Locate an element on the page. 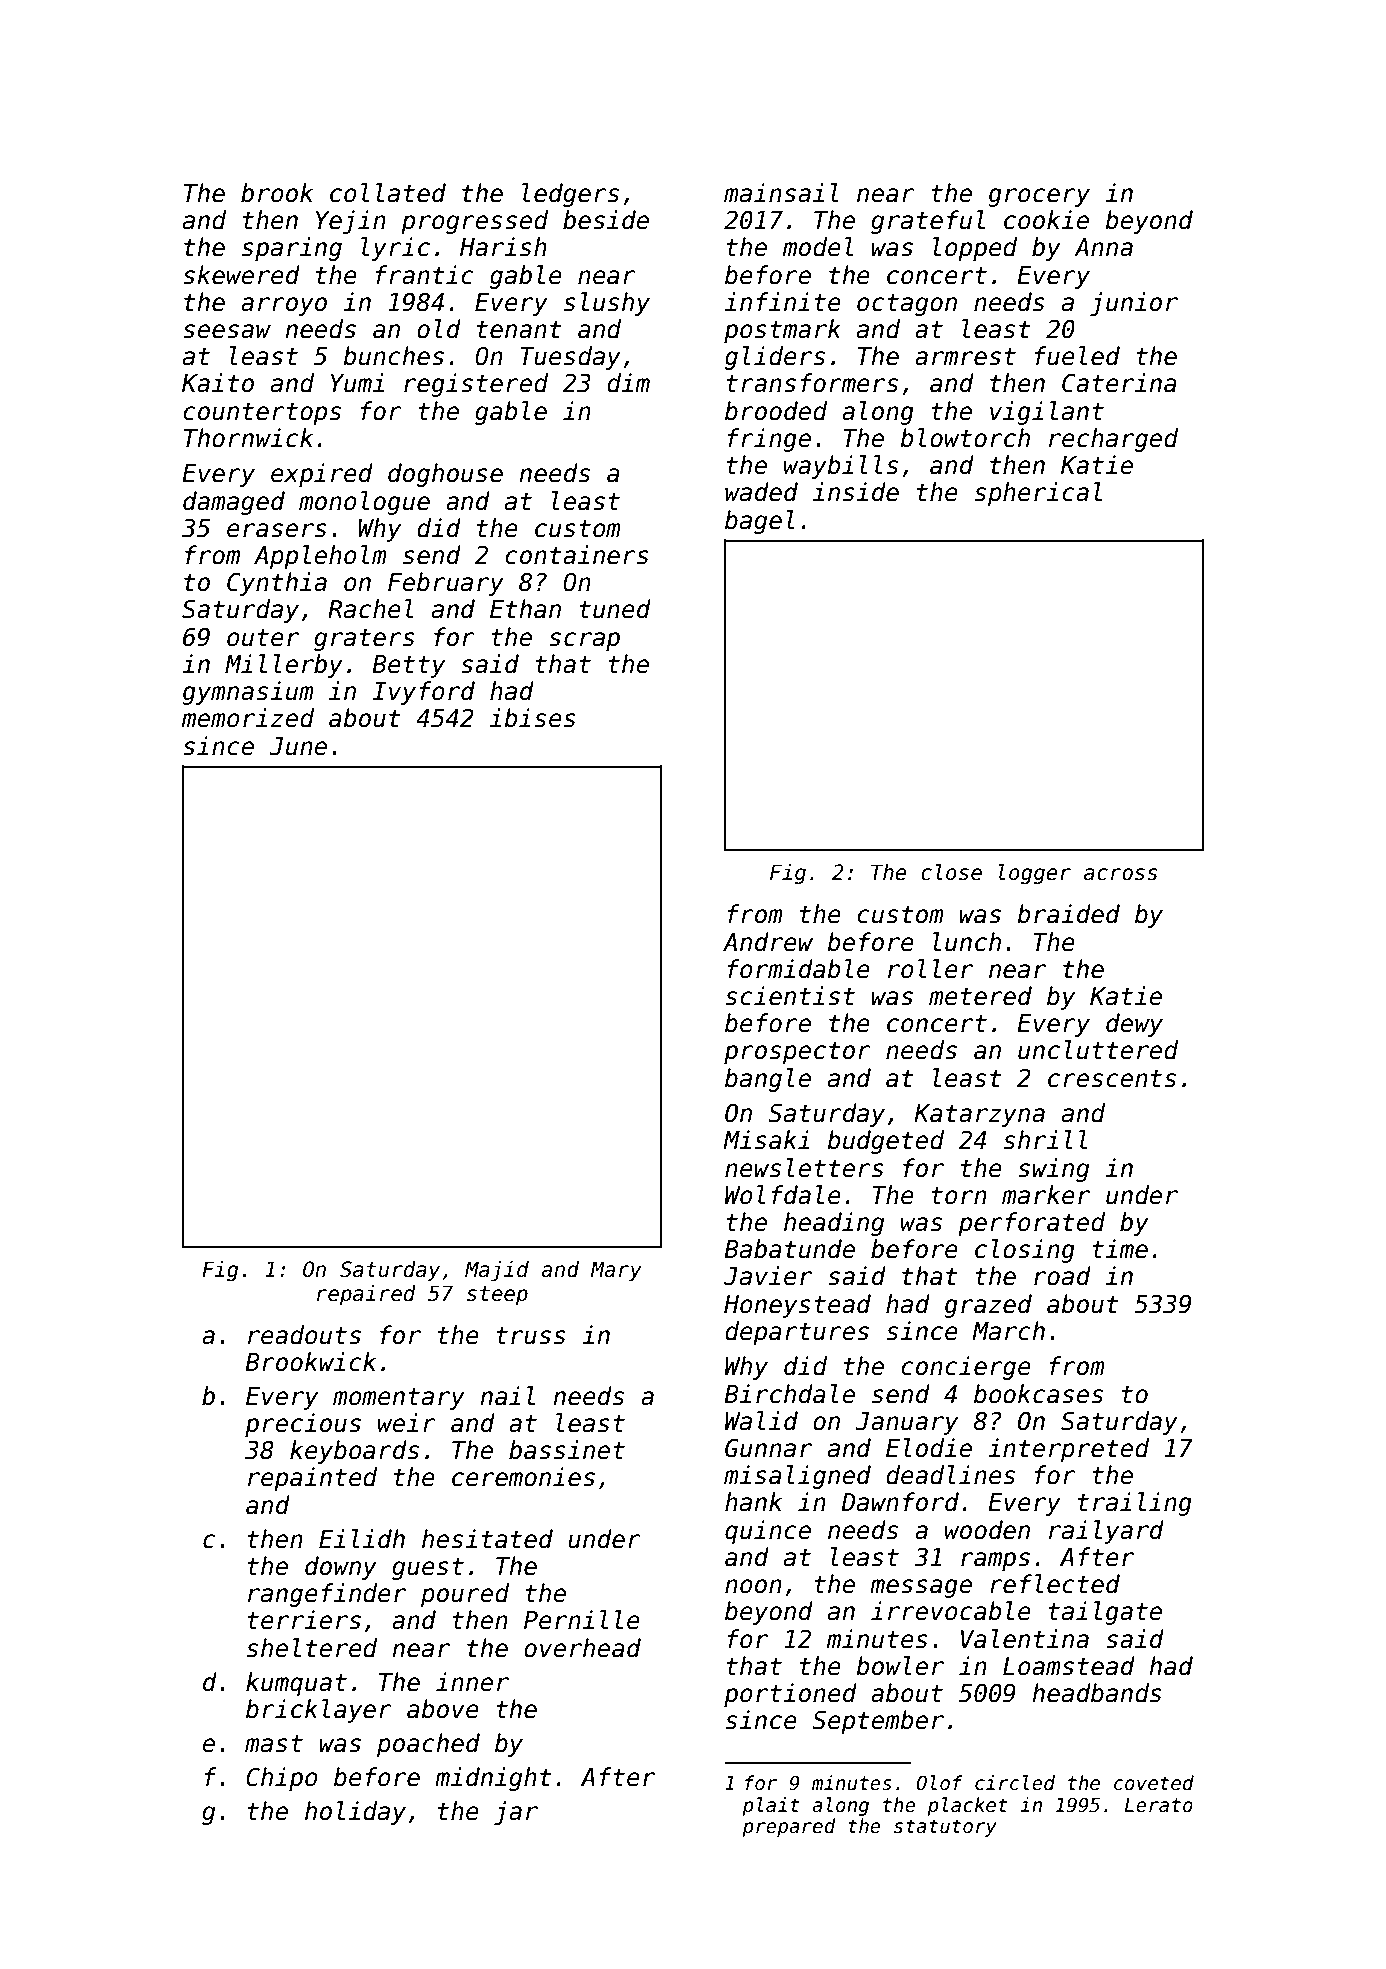  Mary is located at coordinates (616, 1271).
